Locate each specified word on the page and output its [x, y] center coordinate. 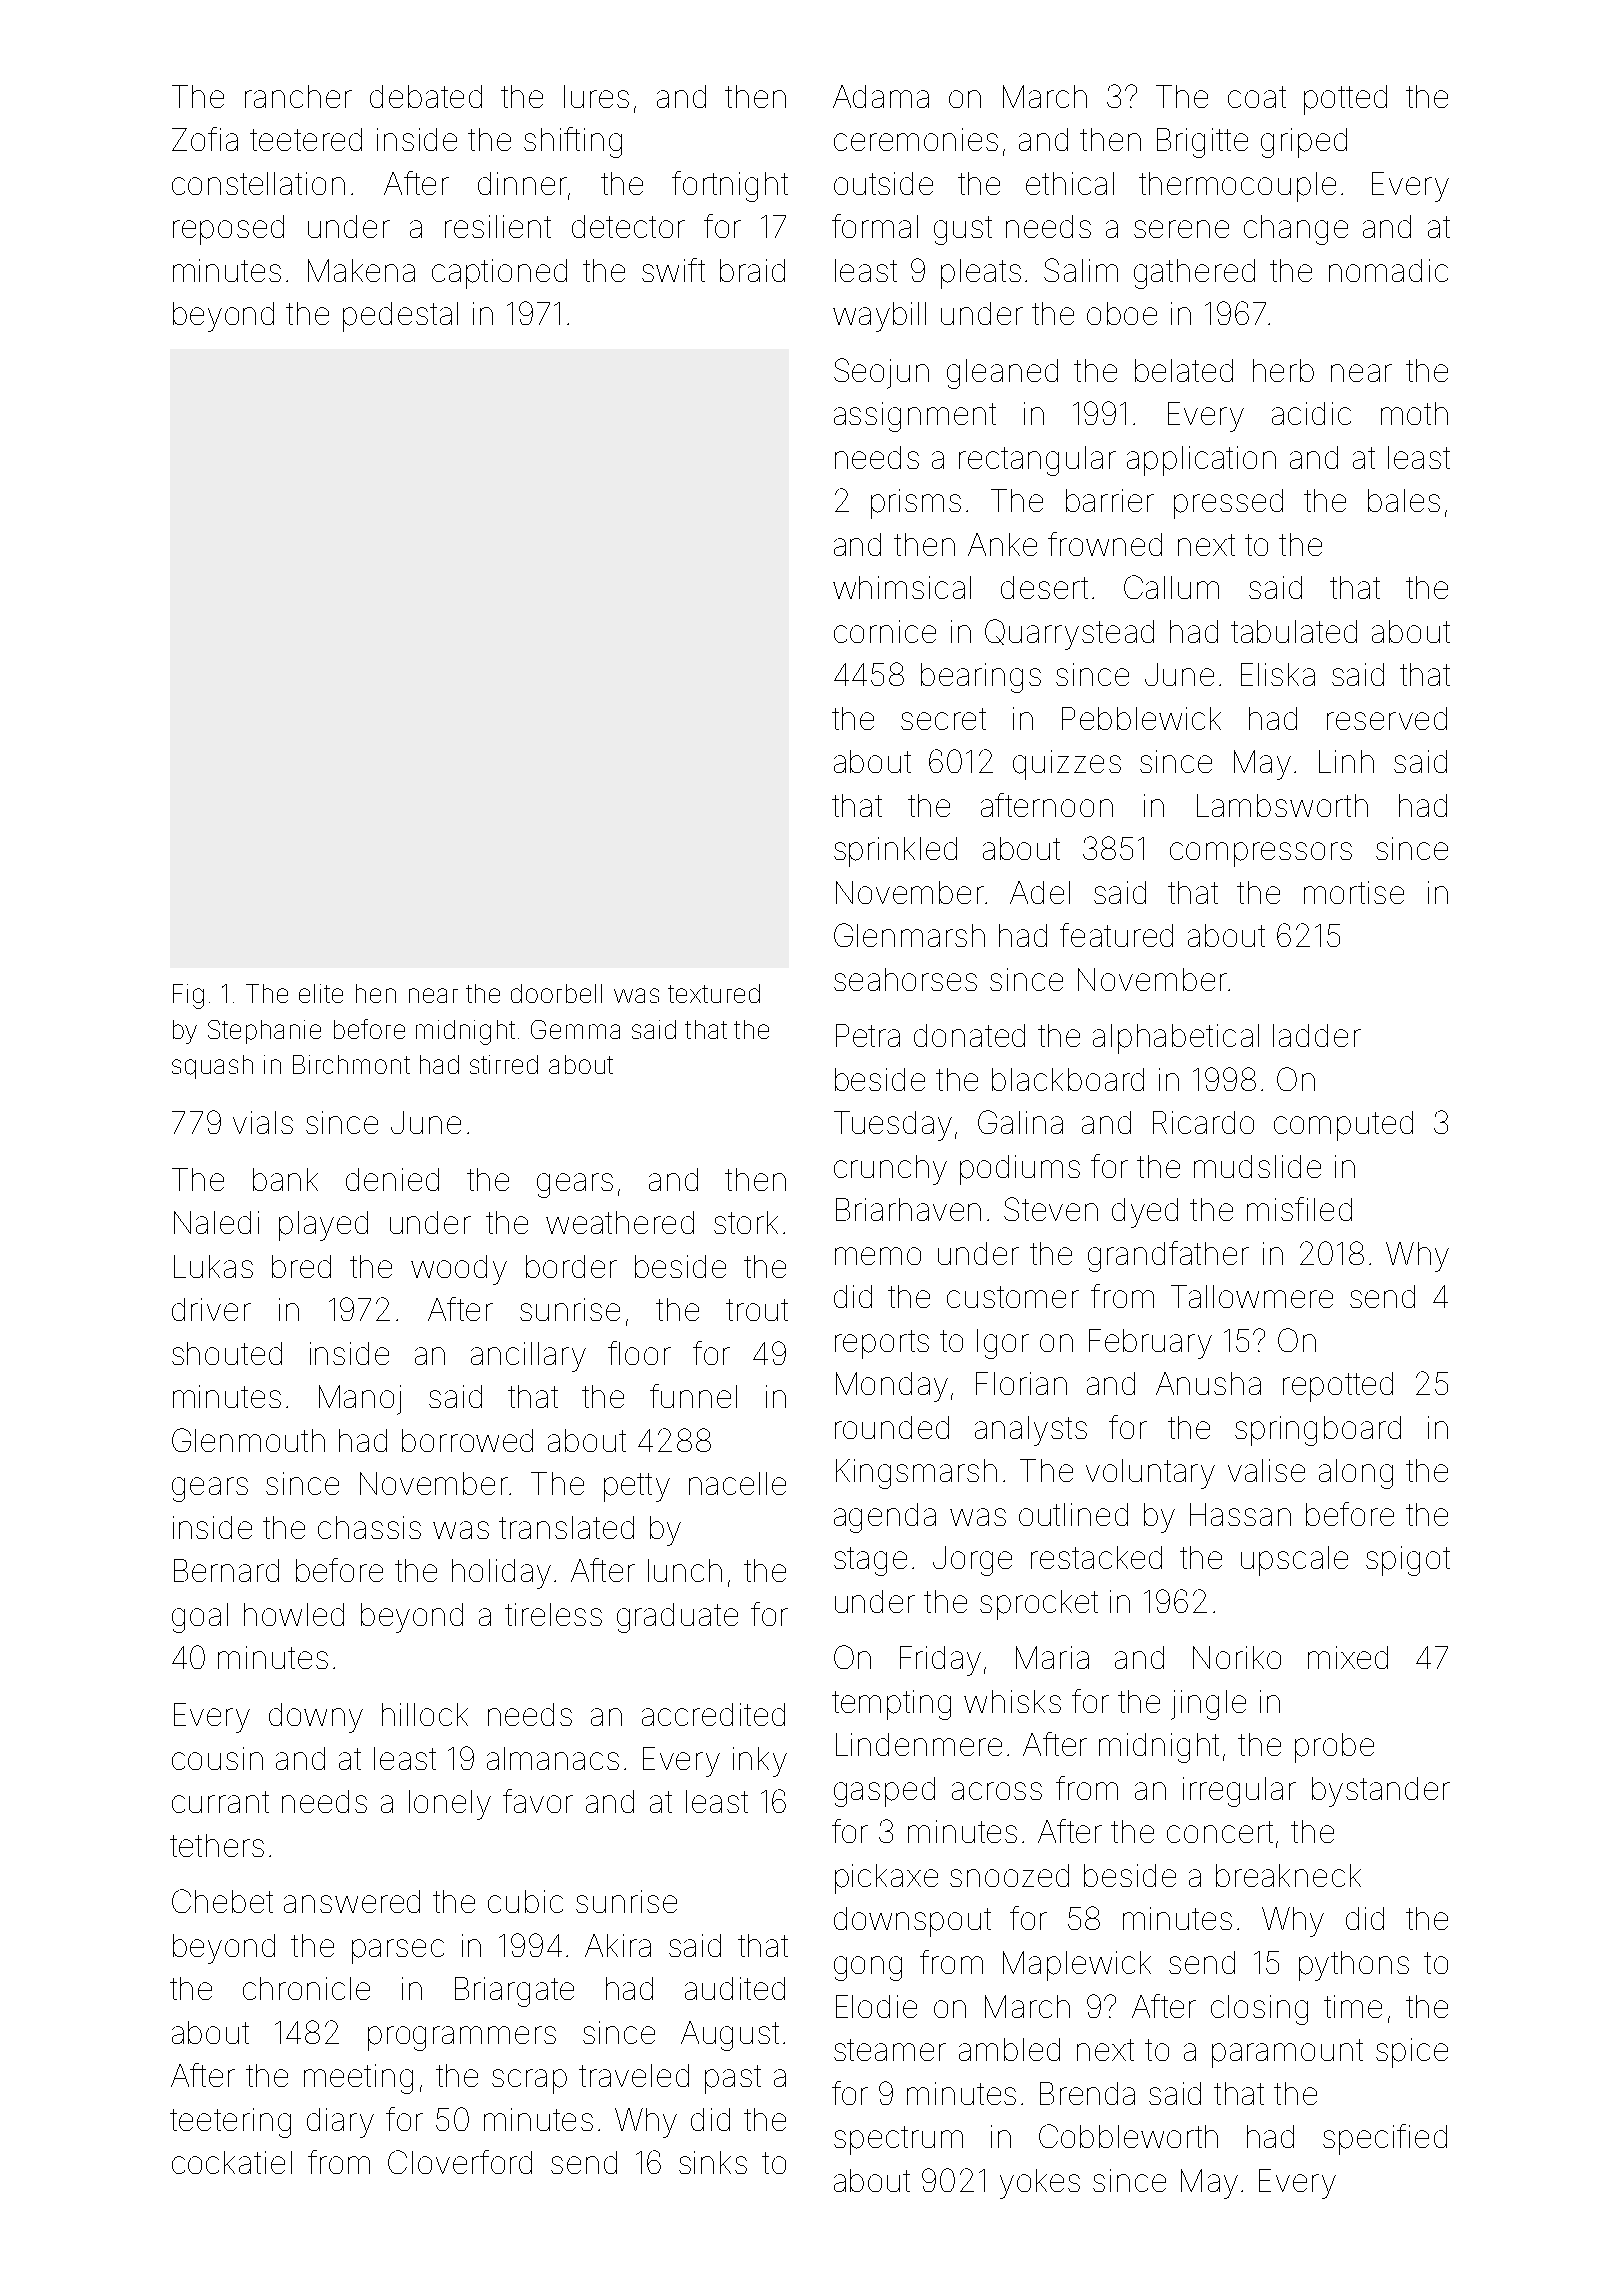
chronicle [306, 1988]
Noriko [1237, 1657]
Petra [868, 1035]
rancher [298, 96]
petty [637, 1487]
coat [1257, 97]
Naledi [216, 1222]
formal [875, 226]
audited [735, 1988]
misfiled [1299, 1209]
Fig [188, 996]
